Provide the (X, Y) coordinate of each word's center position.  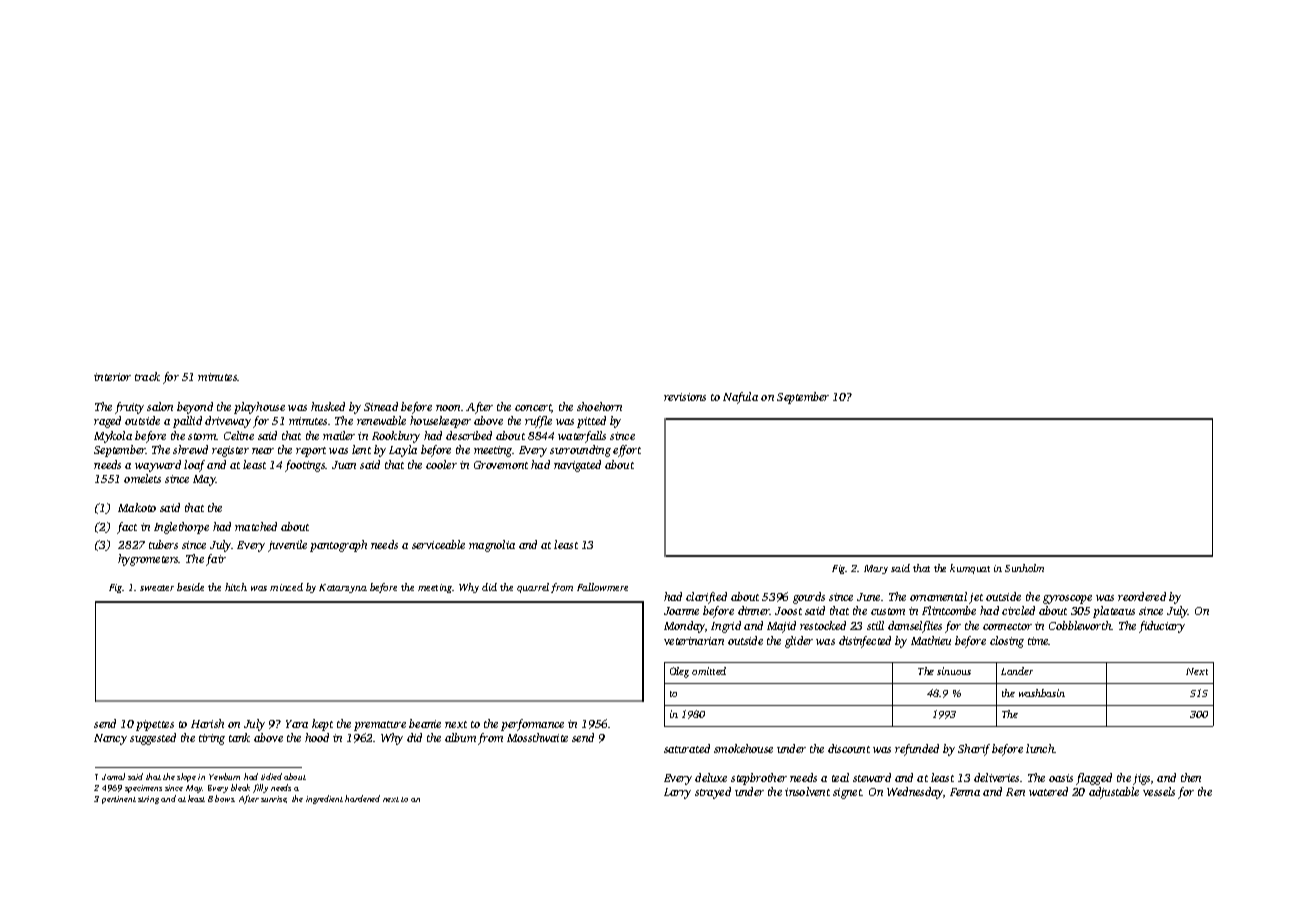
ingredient (324, 799)
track (147, 376)
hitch (236, 587)
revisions (685, 397)
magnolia (492, 546)
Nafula (740, 398)
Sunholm (1024, 568)
